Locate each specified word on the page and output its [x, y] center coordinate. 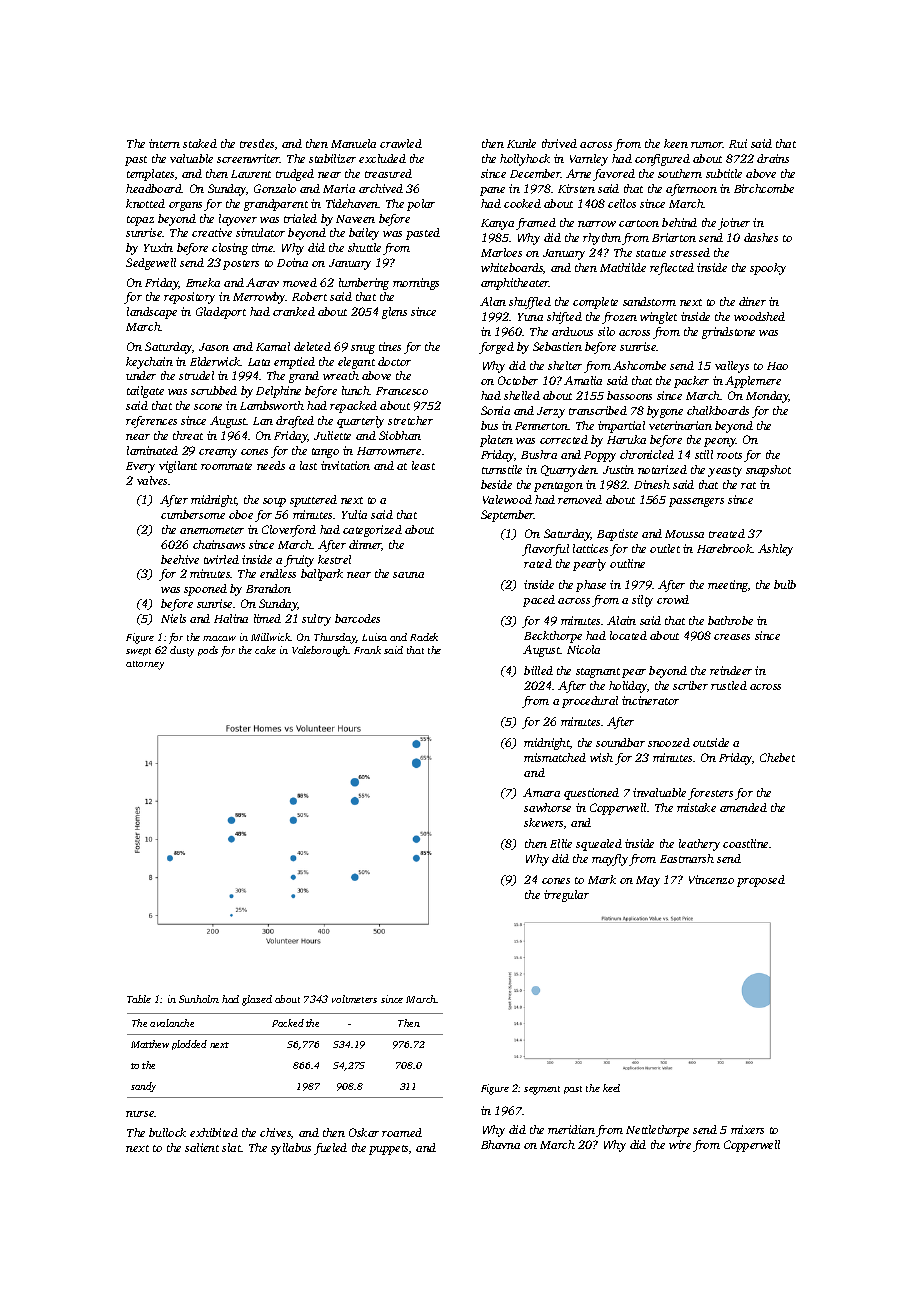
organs [185, 206]
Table [139, 999]
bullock [167, 1132]
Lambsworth [272, 405]
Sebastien [557, 346]
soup [274, 502]
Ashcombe [639, 365]
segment [542, 1090]
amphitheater [515, 284]
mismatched [555, 757]
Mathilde [623, 267]
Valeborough [320, 651]
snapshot [768, 471]
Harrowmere [389, 451]
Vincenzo [711, 879]
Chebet [777, 757]
